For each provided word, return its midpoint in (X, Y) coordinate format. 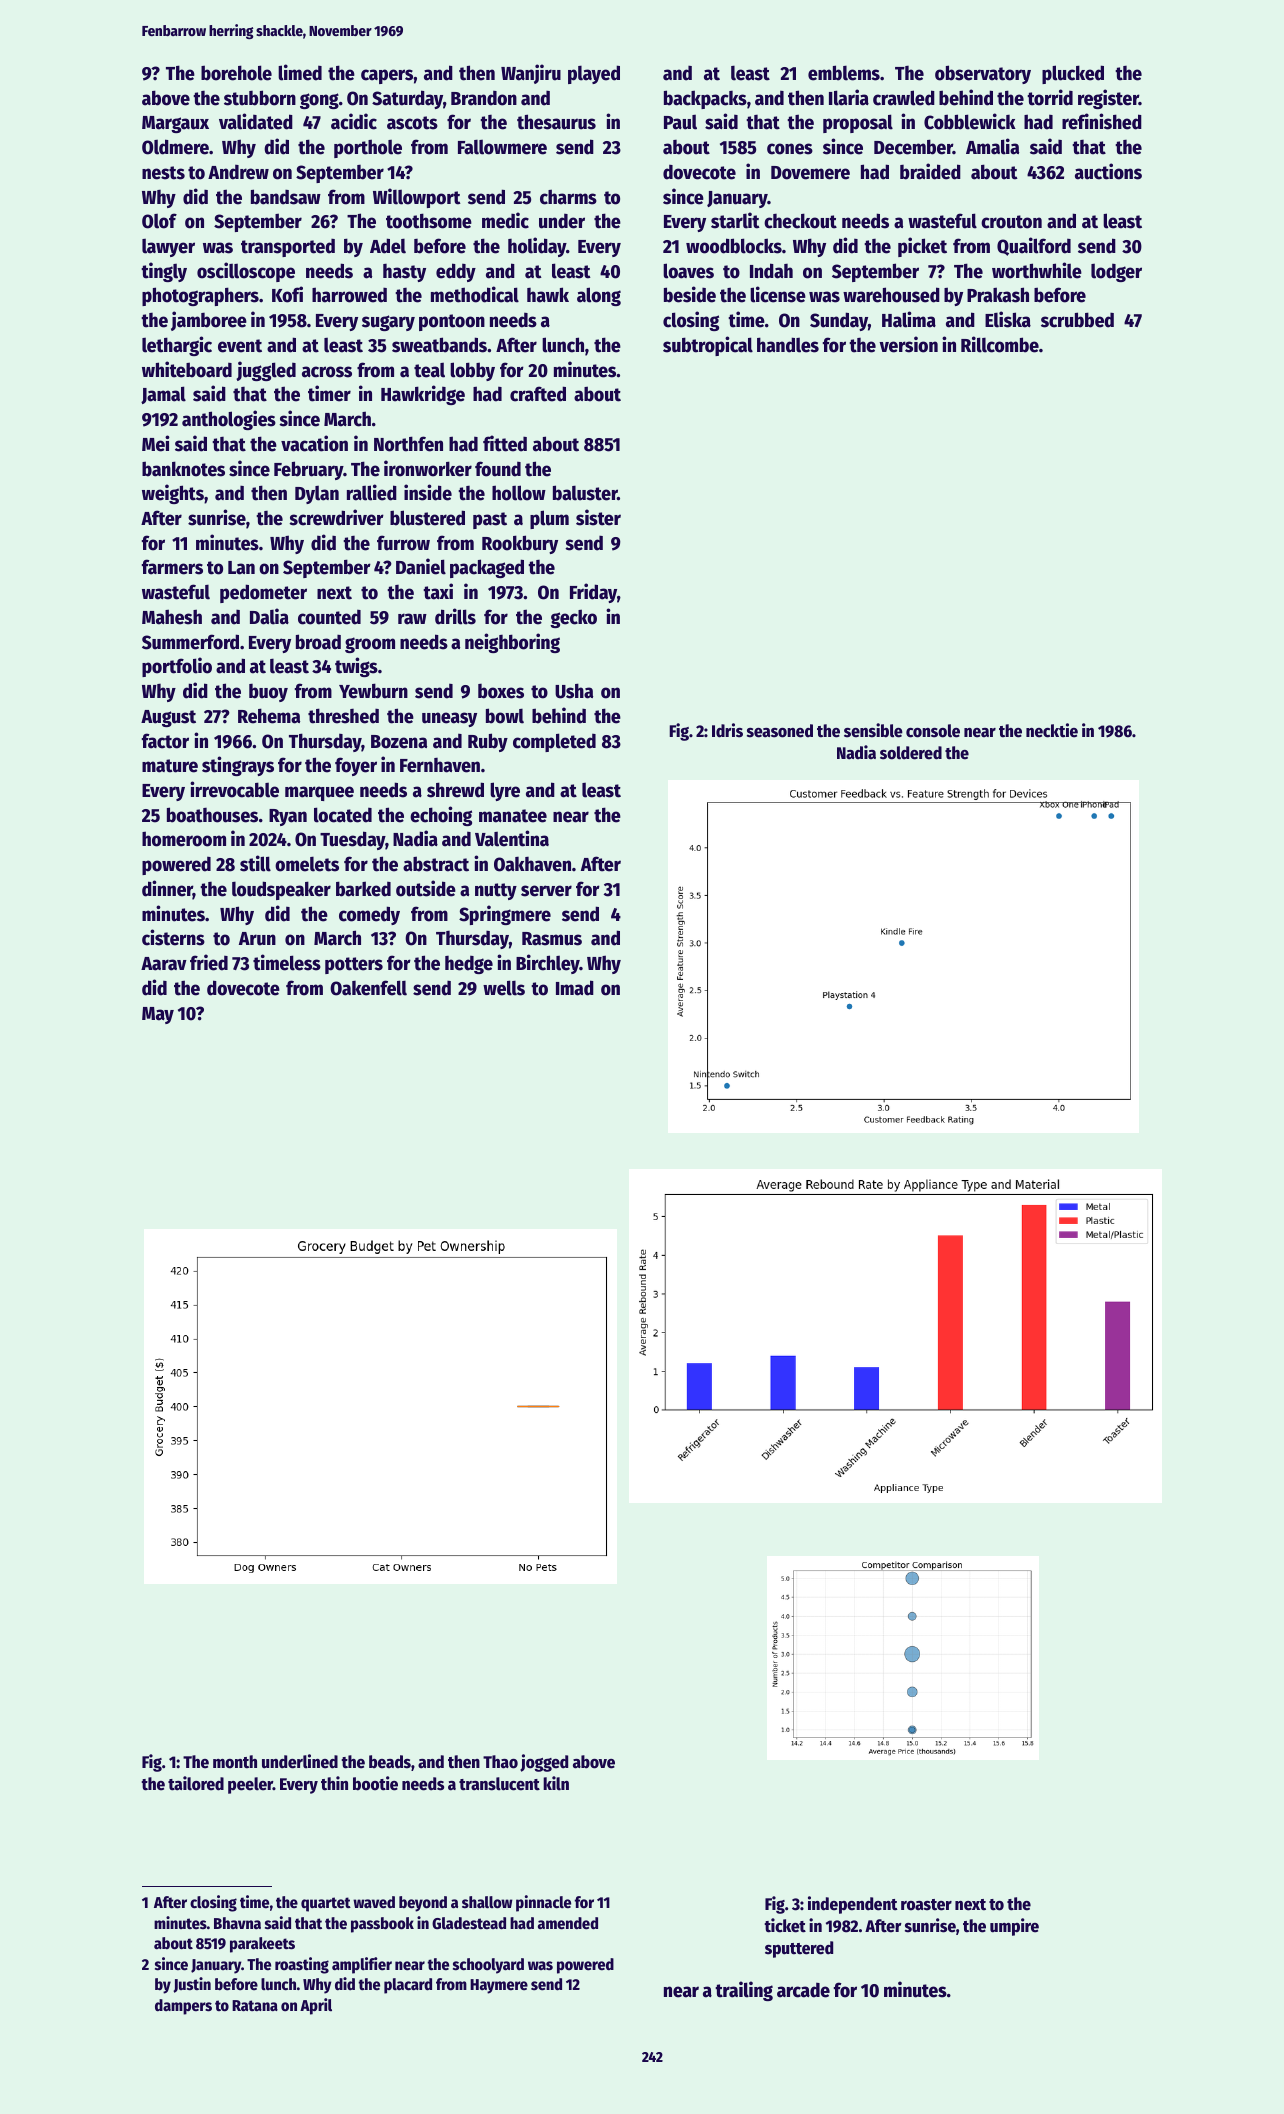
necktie (1052, 730)
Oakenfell (368, 988)
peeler (250, 1785)
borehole (236, 73)
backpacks (705, 99)
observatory (983, 74)
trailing (744, 1991)
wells (504, 988)
